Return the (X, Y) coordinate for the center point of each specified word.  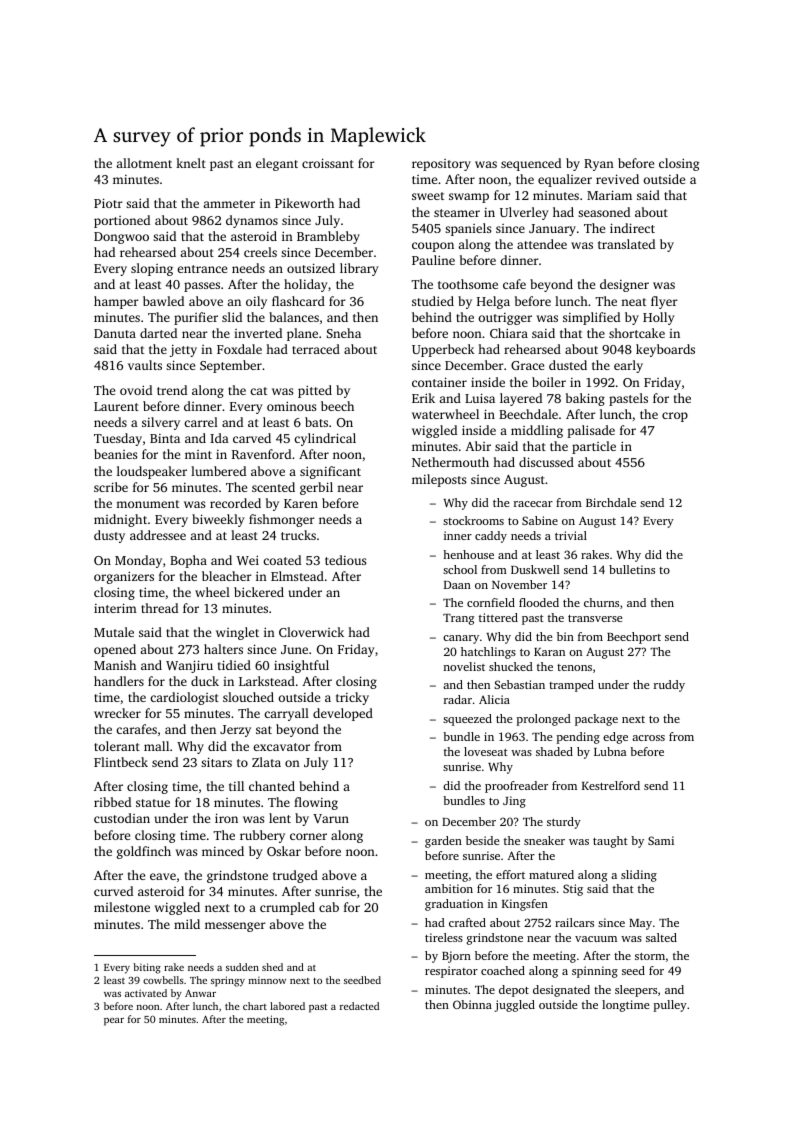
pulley (670, 1006)
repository (441, 165)
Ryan (599, 165)
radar (458, 699)
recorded (235, 503)
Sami (661, 840)
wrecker (117, 713)
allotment (144, 163)
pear (114, 1022)
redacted (359, 1006)
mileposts (439, 480)
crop (675, 417)
